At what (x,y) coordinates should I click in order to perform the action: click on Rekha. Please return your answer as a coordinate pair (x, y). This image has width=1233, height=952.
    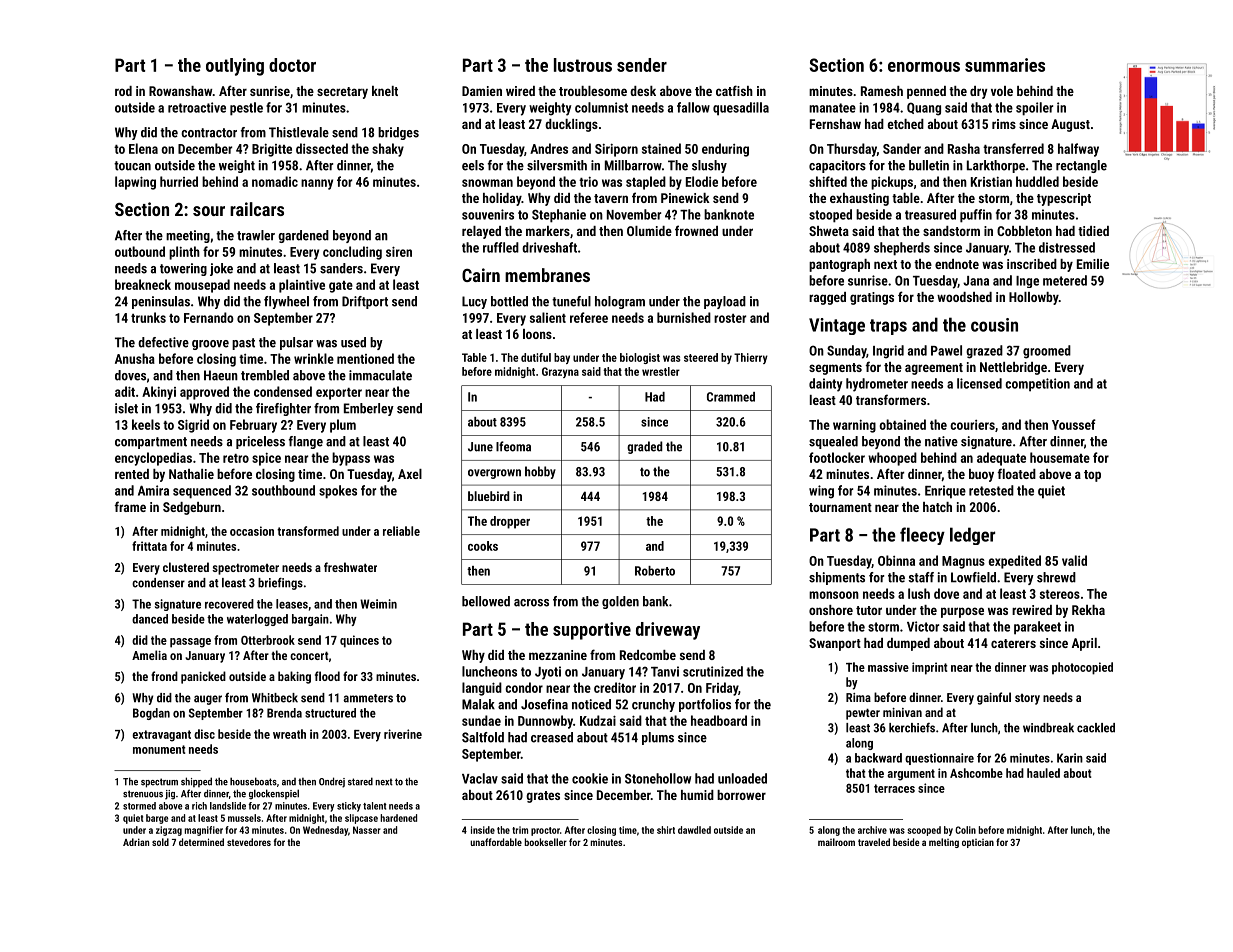
    Looking at the image, I should click on (1088, 610).
